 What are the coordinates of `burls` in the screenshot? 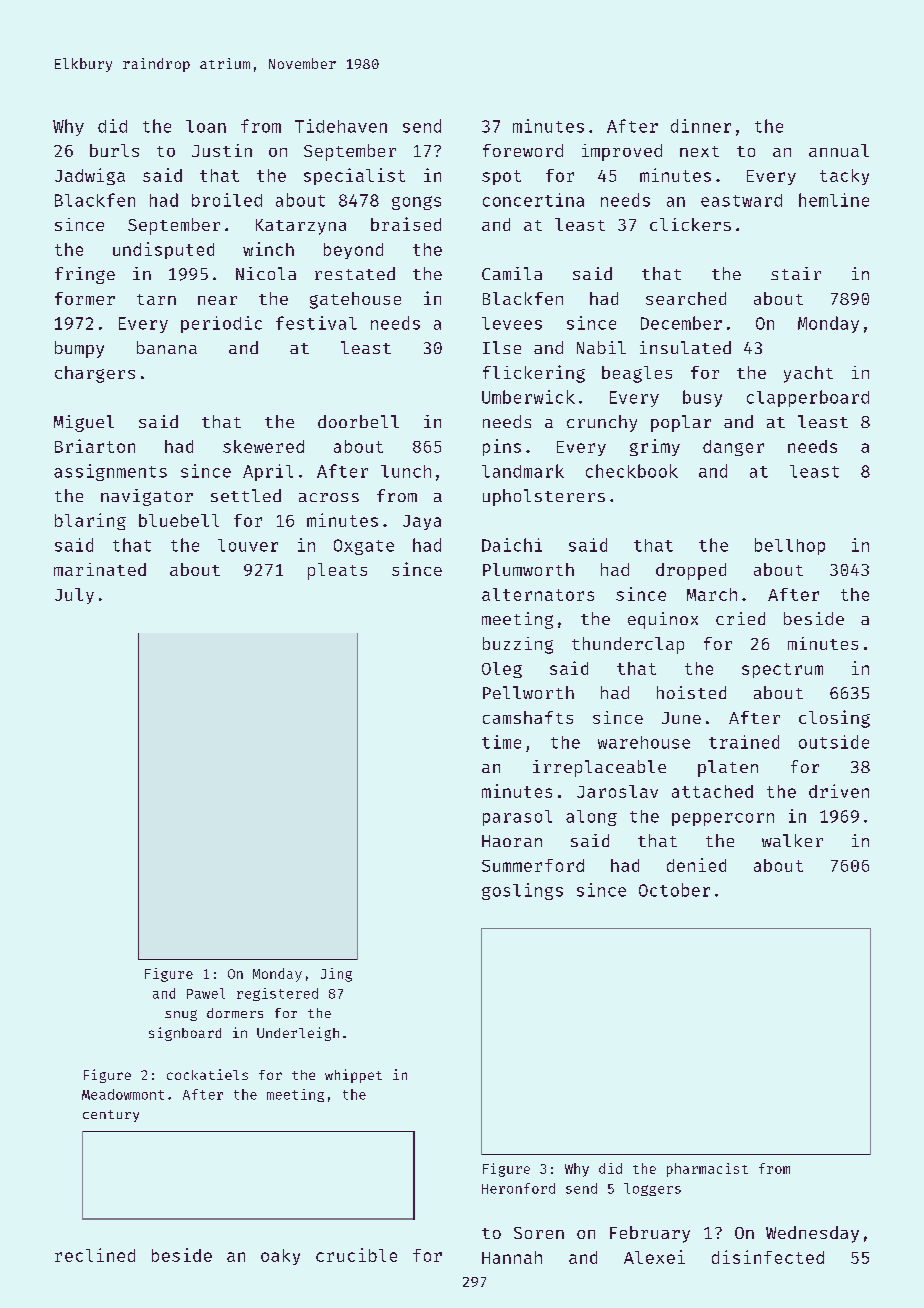 It's located at (114, 150).
